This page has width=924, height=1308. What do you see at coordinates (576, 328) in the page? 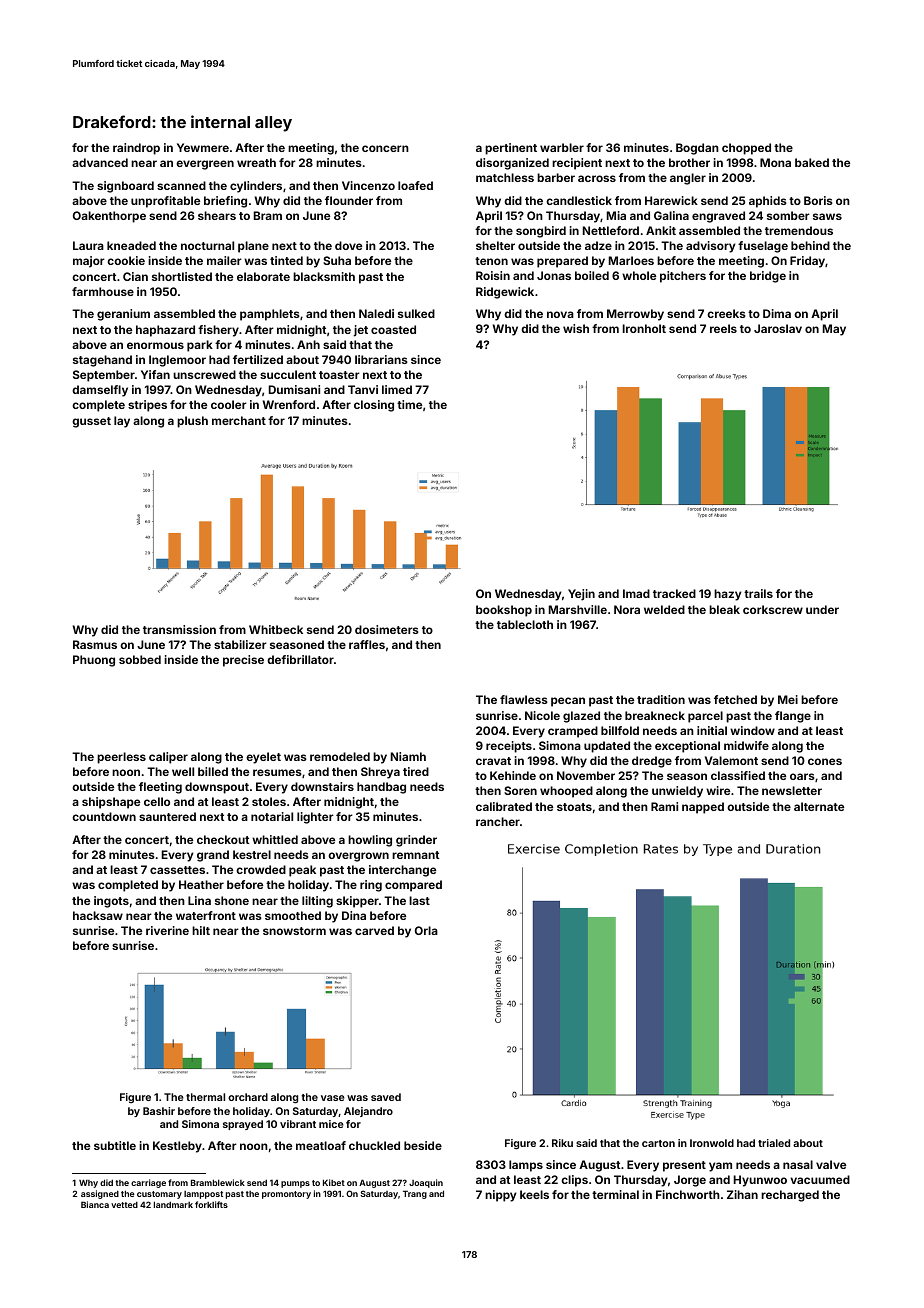
I see `wish` at bounding box center [576, 328].
